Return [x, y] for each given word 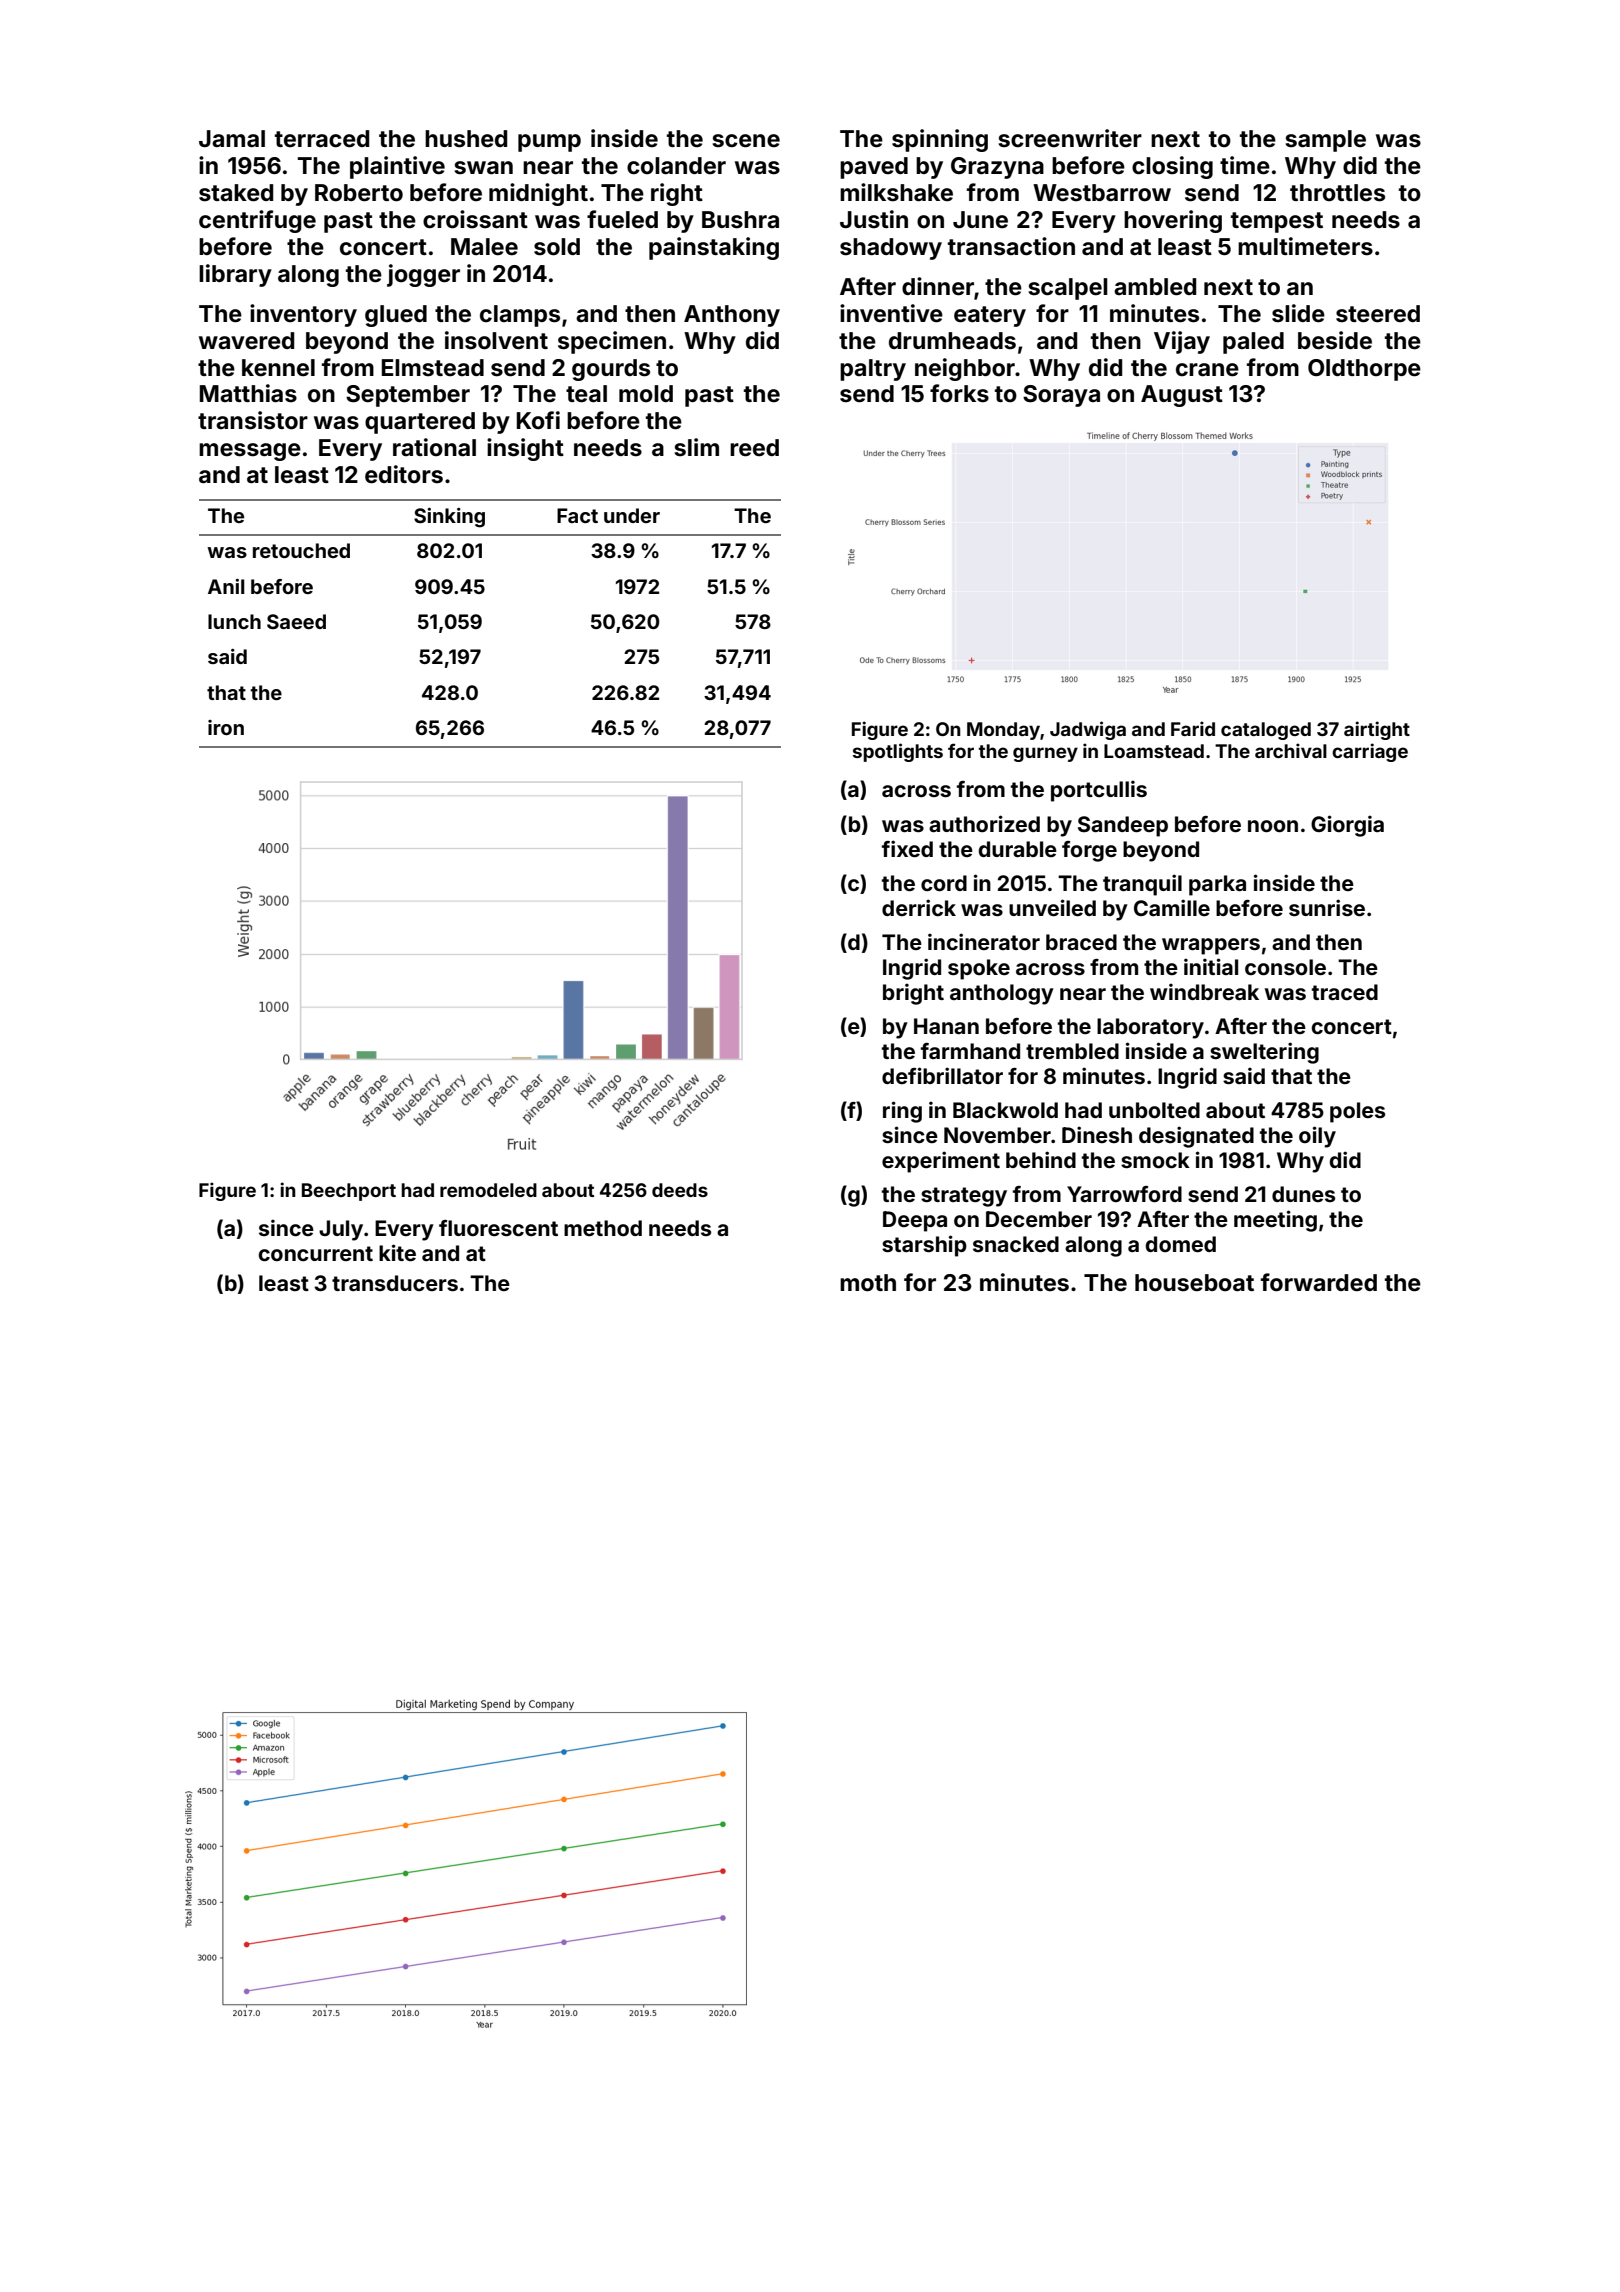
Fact [577, 515]
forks [959, 393]
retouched [301, 550]
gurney [1045, 754]
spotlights [898, 752]
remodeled [488, 1190]
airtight [1377, 730]
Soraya [1061, 396]
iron [226, 727]
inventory [303, 315]
